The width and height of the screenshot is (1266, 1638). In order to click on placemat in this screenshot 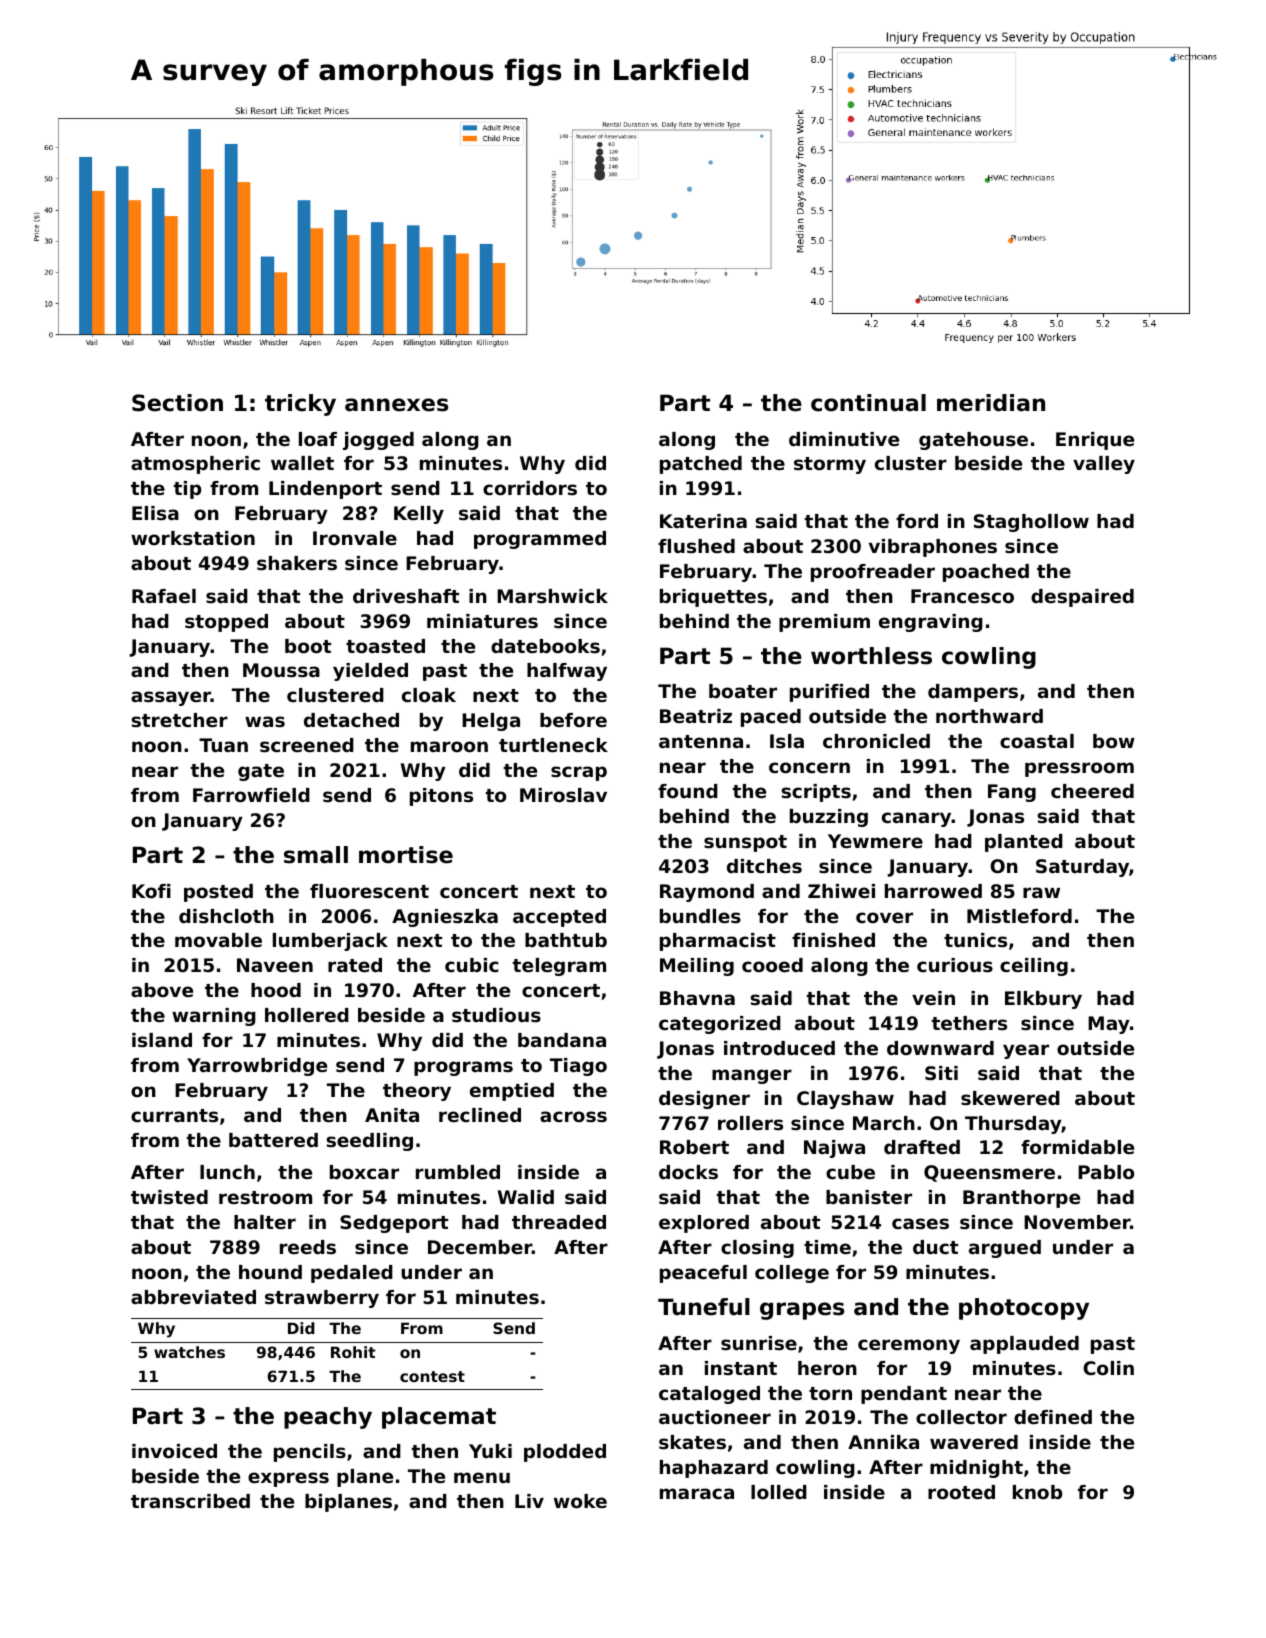, I will do `click(439, 1418)`.
